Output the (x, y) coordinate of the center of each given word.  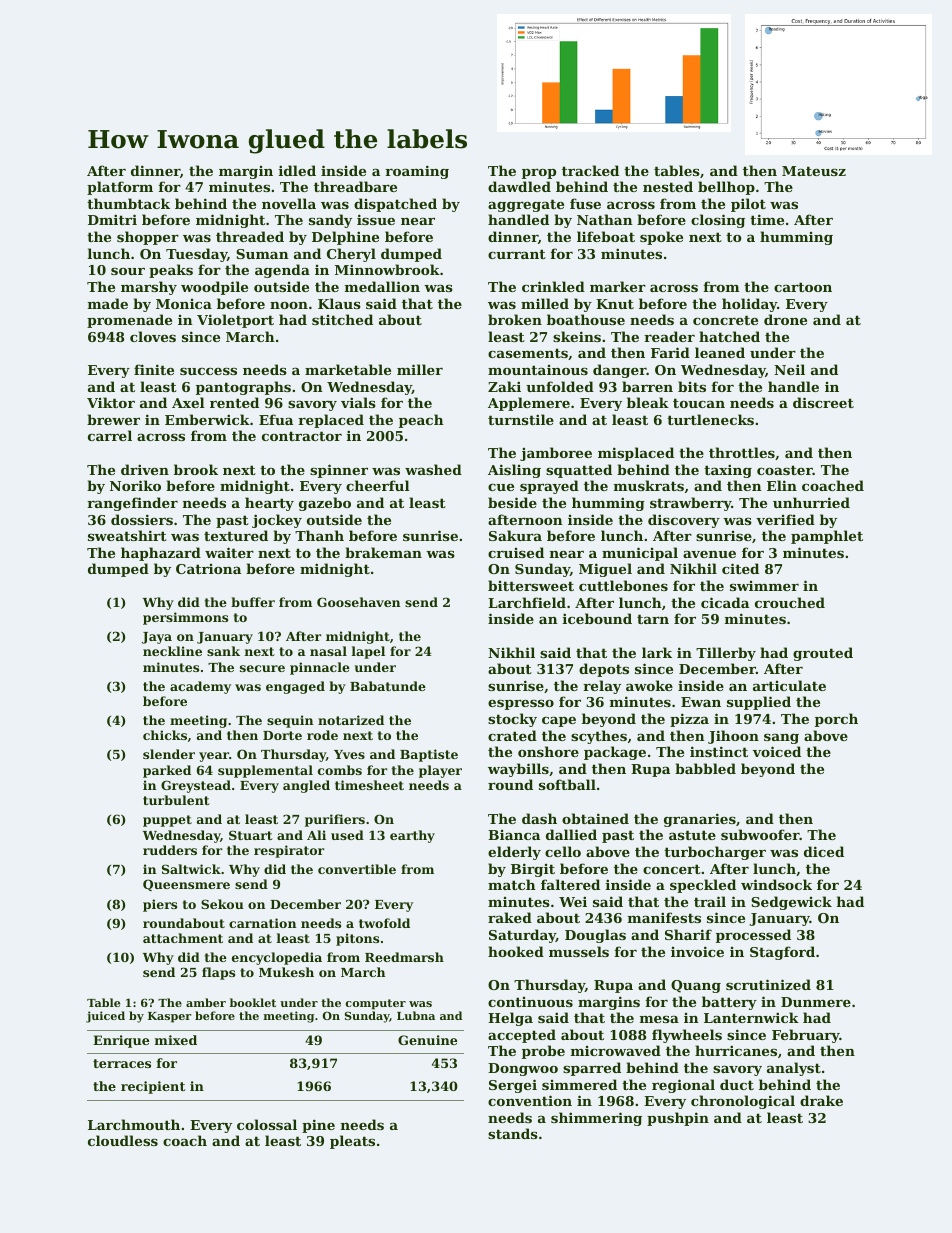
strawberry (690, 504)
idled (297, 170)
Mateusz (814, 171)
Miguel (605, 570)
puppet (167, 821)
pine (318, 1126)
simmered (579, 1084)
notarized (351, 720)
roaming (417, 172)
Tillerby (726, 654)
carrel (110, 435)
